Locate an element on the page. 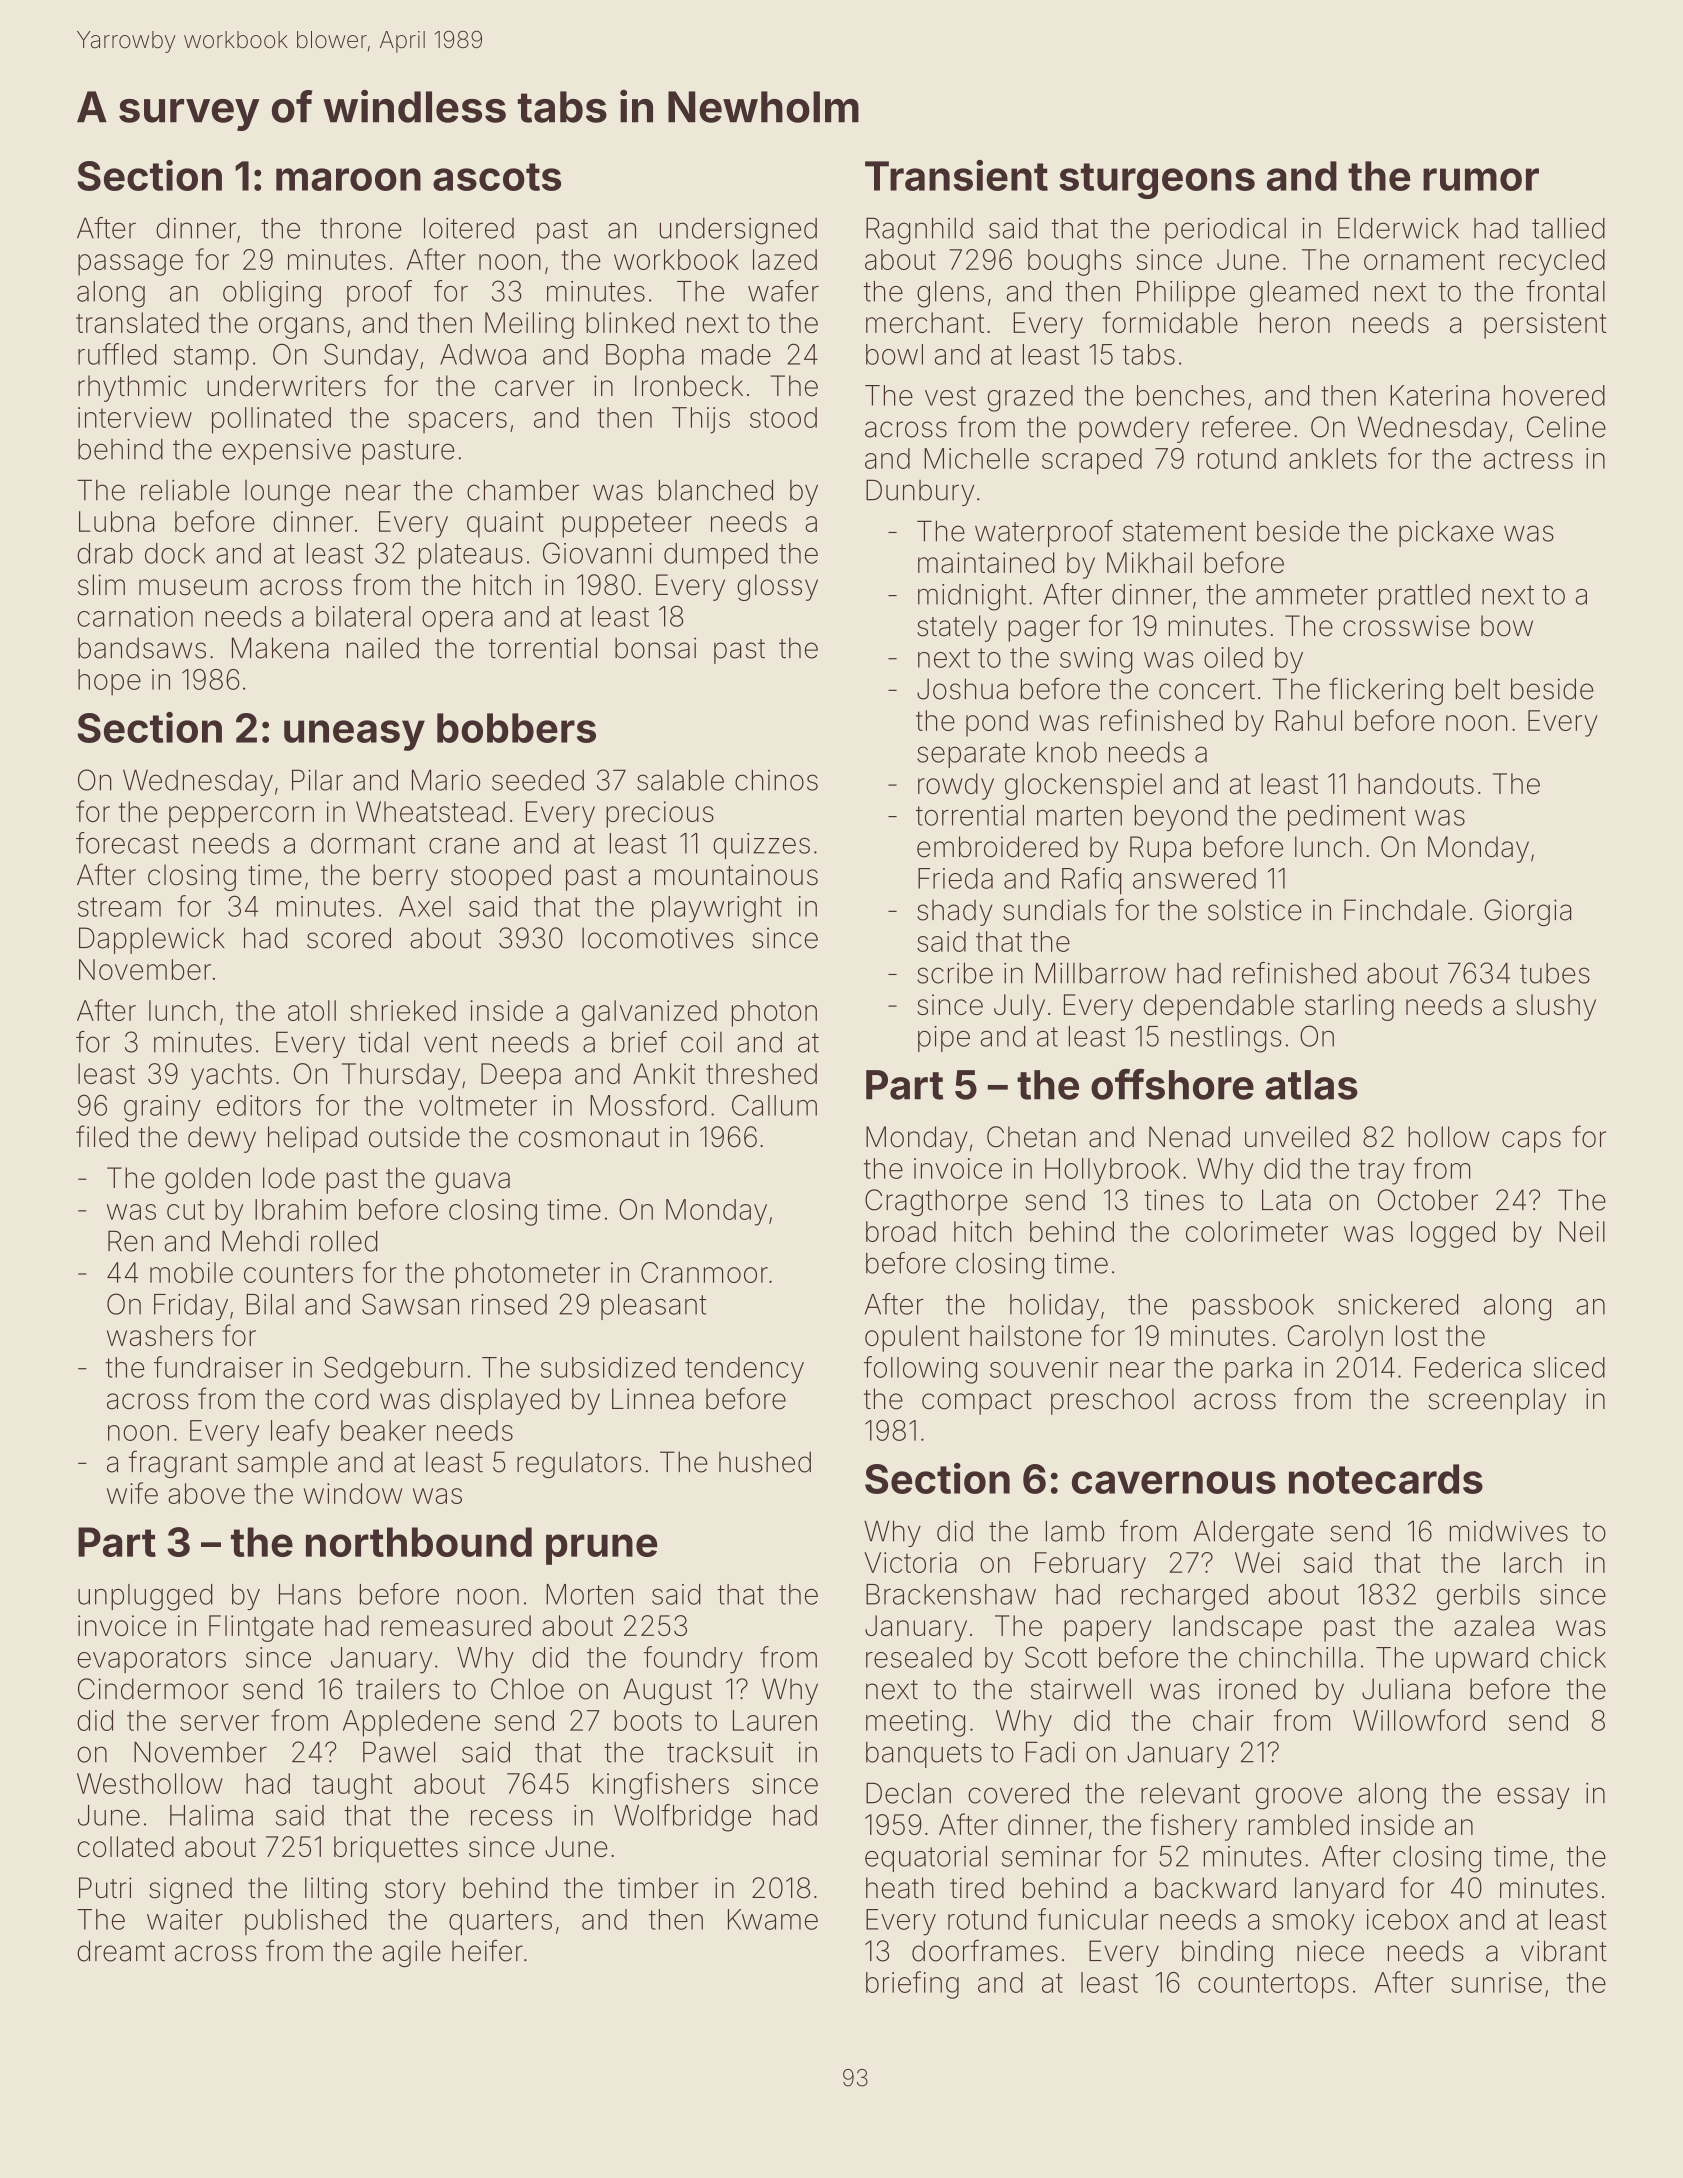 This image has height=2178, width=1683. handouts is located at coordinates (1416, 783).
